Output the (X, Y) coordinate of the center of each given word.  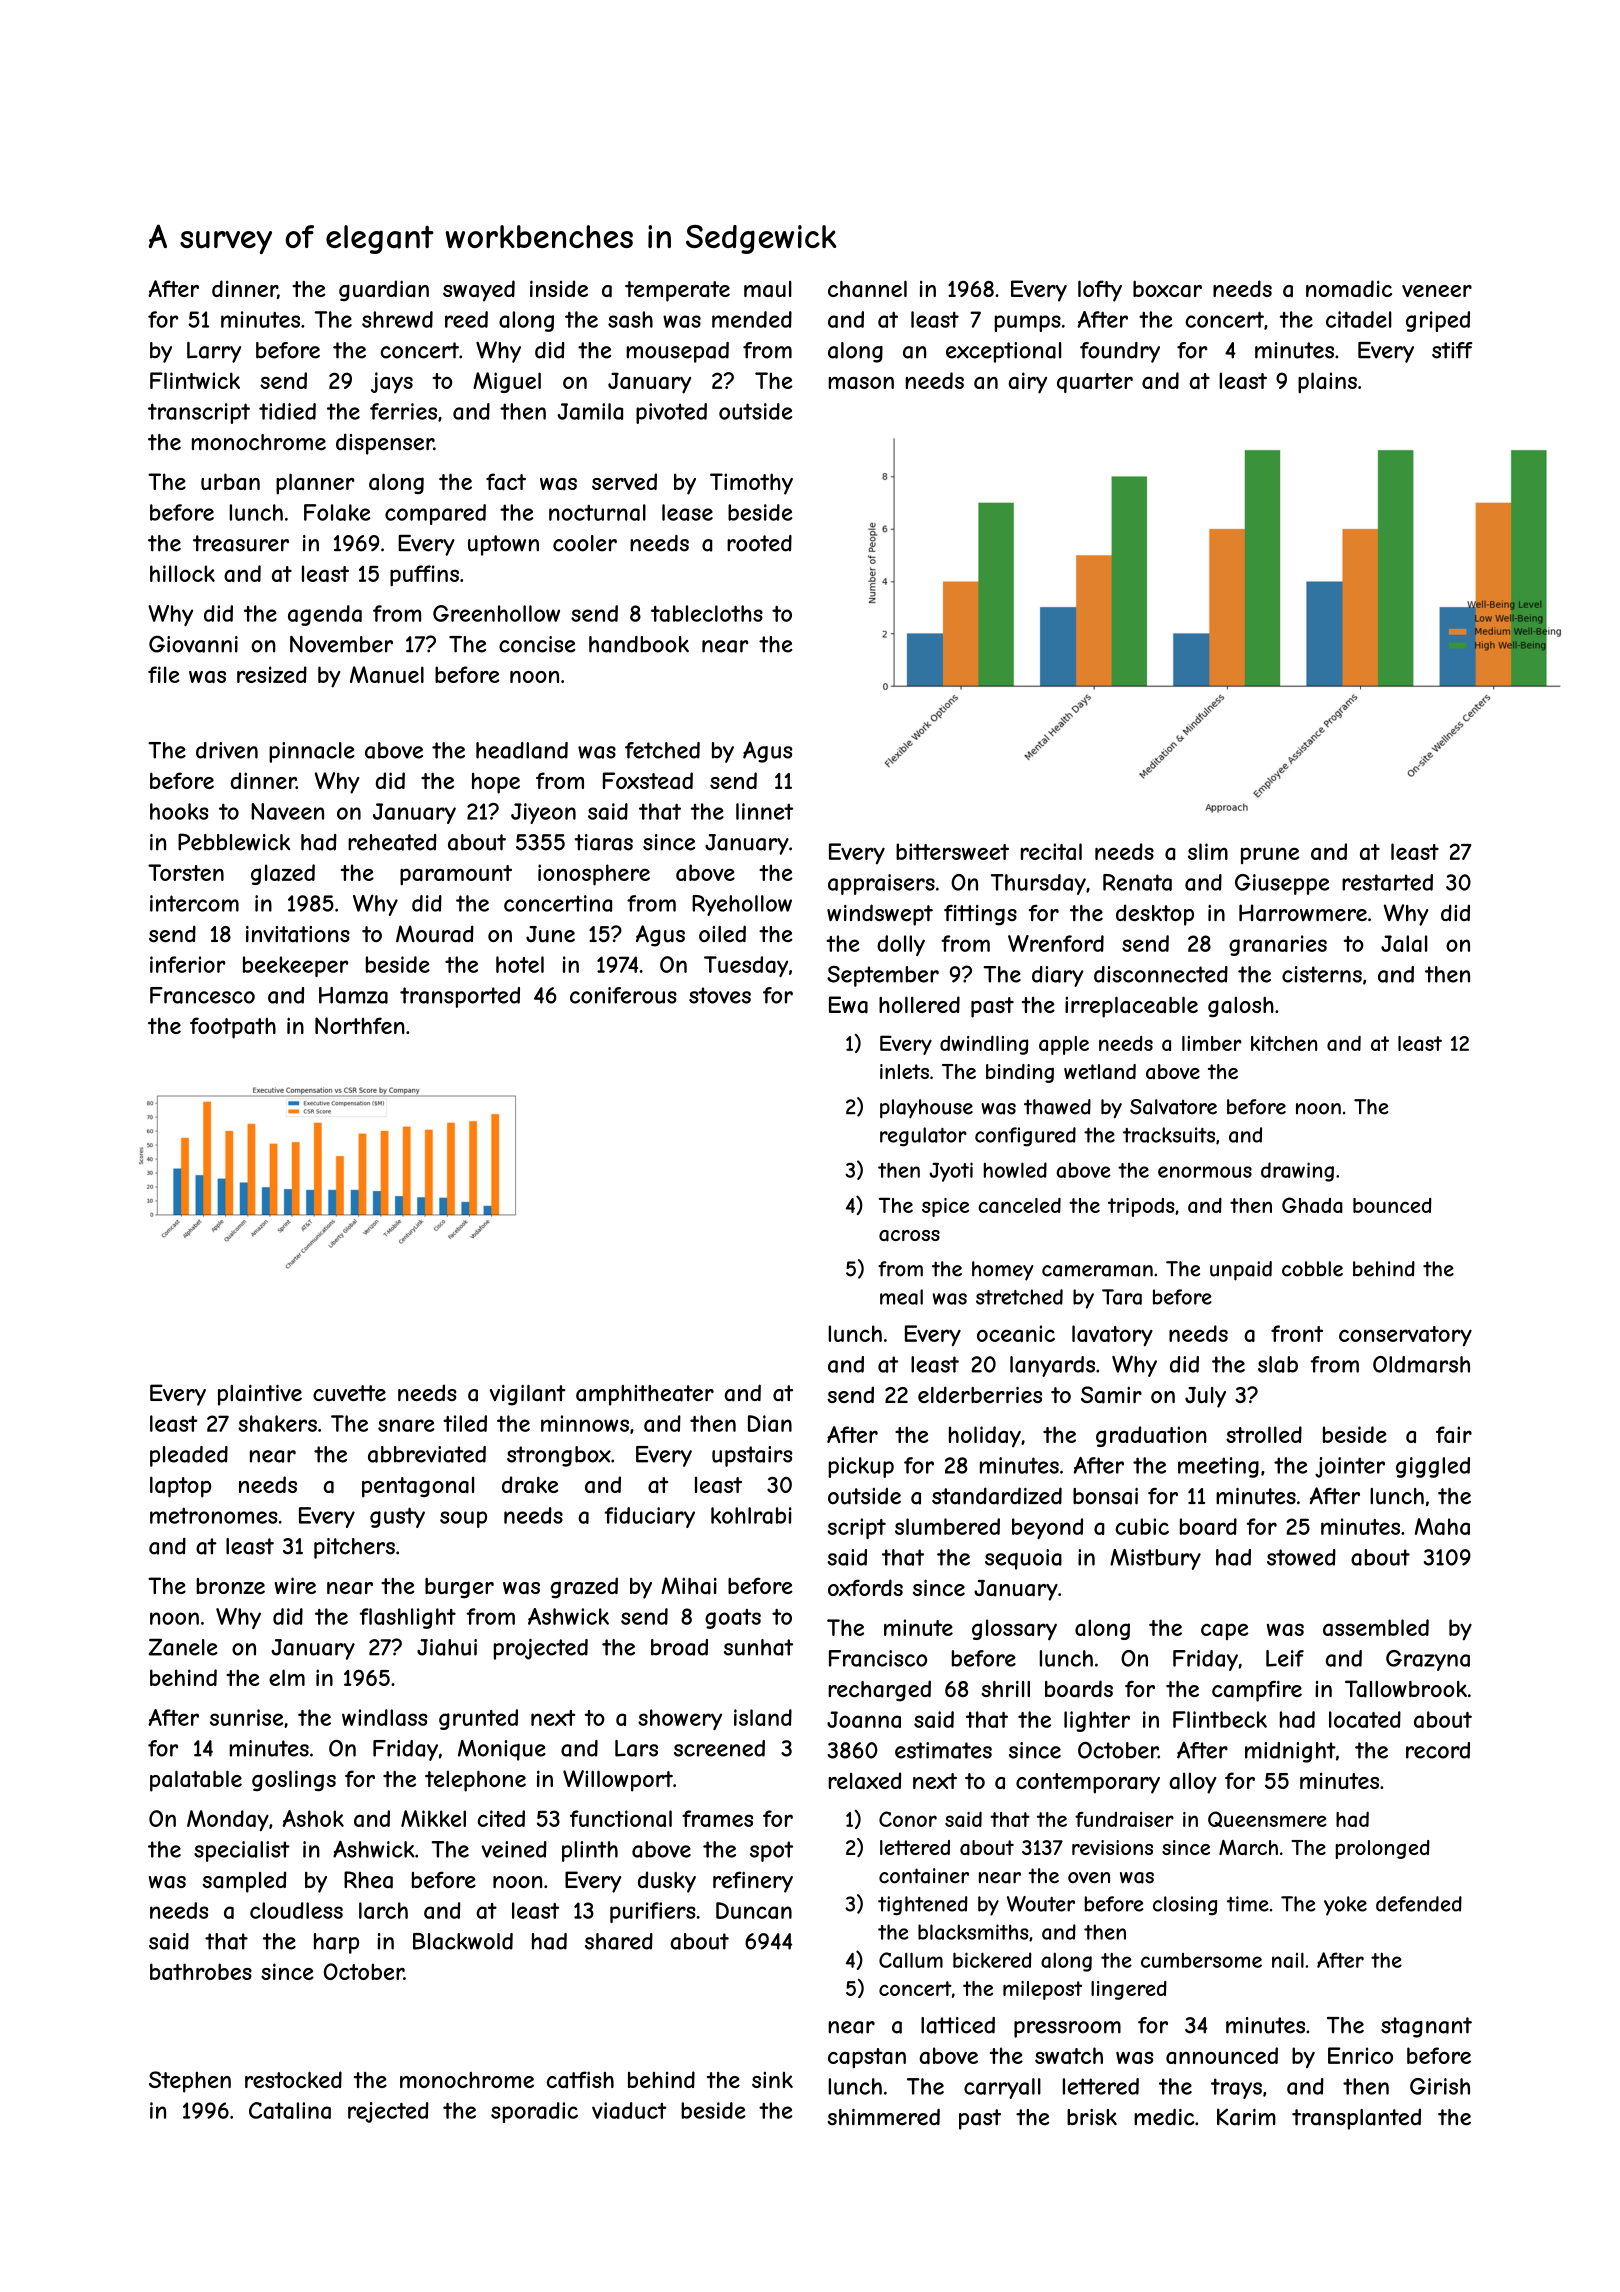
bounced (1392, 1205)
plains (1327, 383)
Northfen (360, 1025)
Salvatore (1173, 1107)
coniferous (623, 995)
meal (901, 1297)
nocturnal (597, 512)
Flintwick (195, 380)
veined (514, 1849)
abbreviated (427, 1454)
